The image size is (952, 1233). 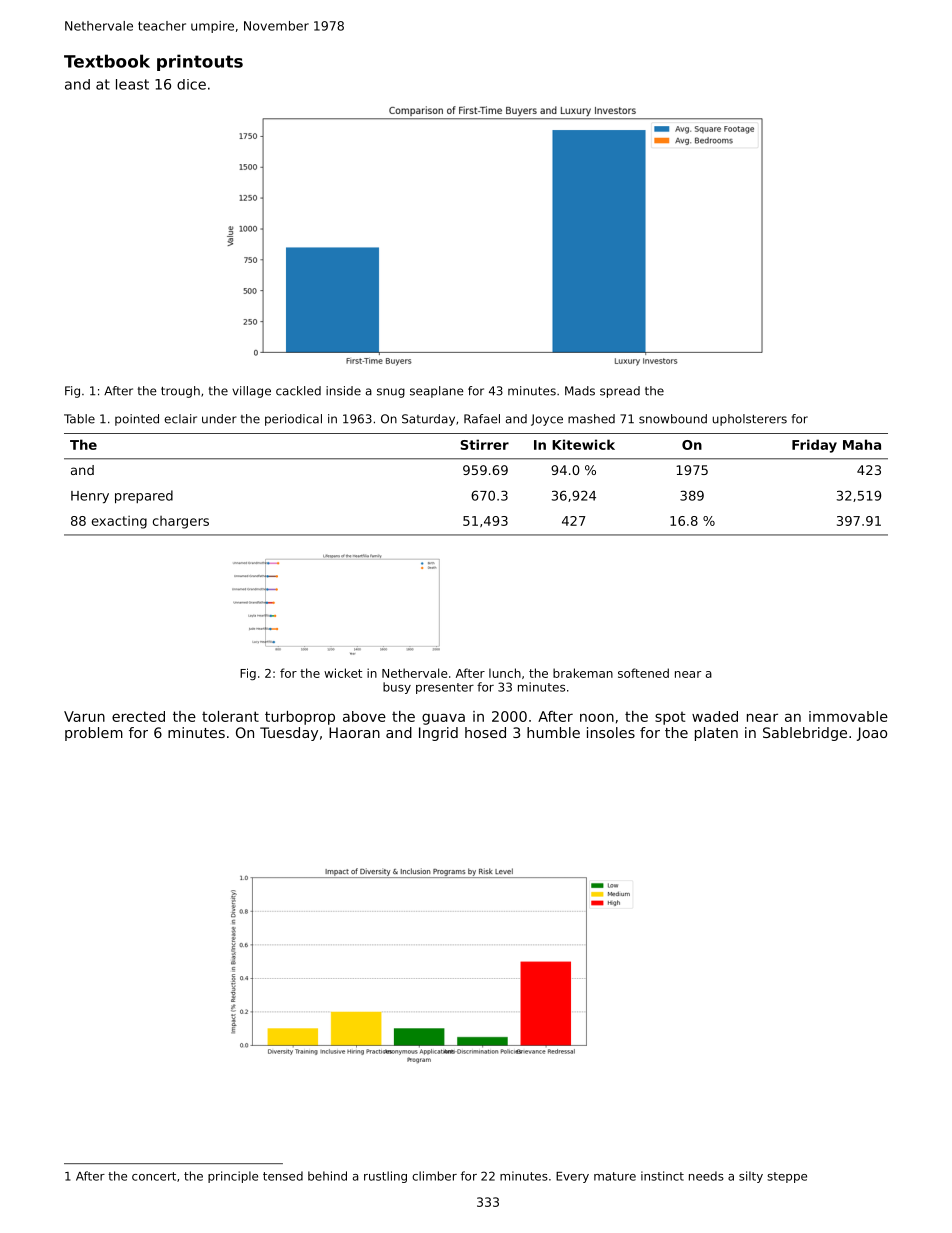 What do you see at coordinates (787, 1177) in the screenshot?
I see `steppe` at bounding box center [787, 1177].
